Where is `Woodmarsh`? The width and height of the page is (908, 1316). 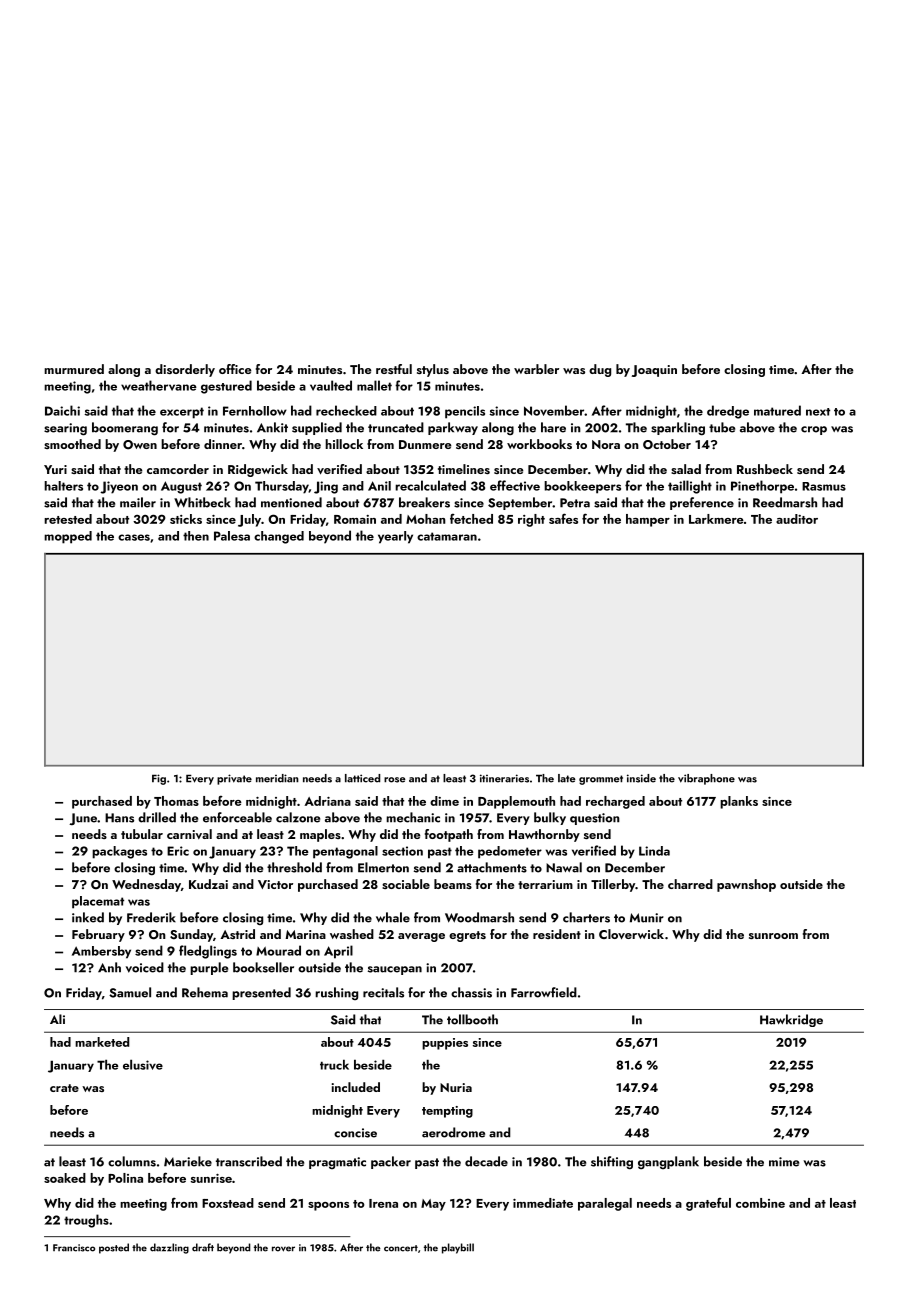 Woodmarsh is located at coordinates (479, 917).
